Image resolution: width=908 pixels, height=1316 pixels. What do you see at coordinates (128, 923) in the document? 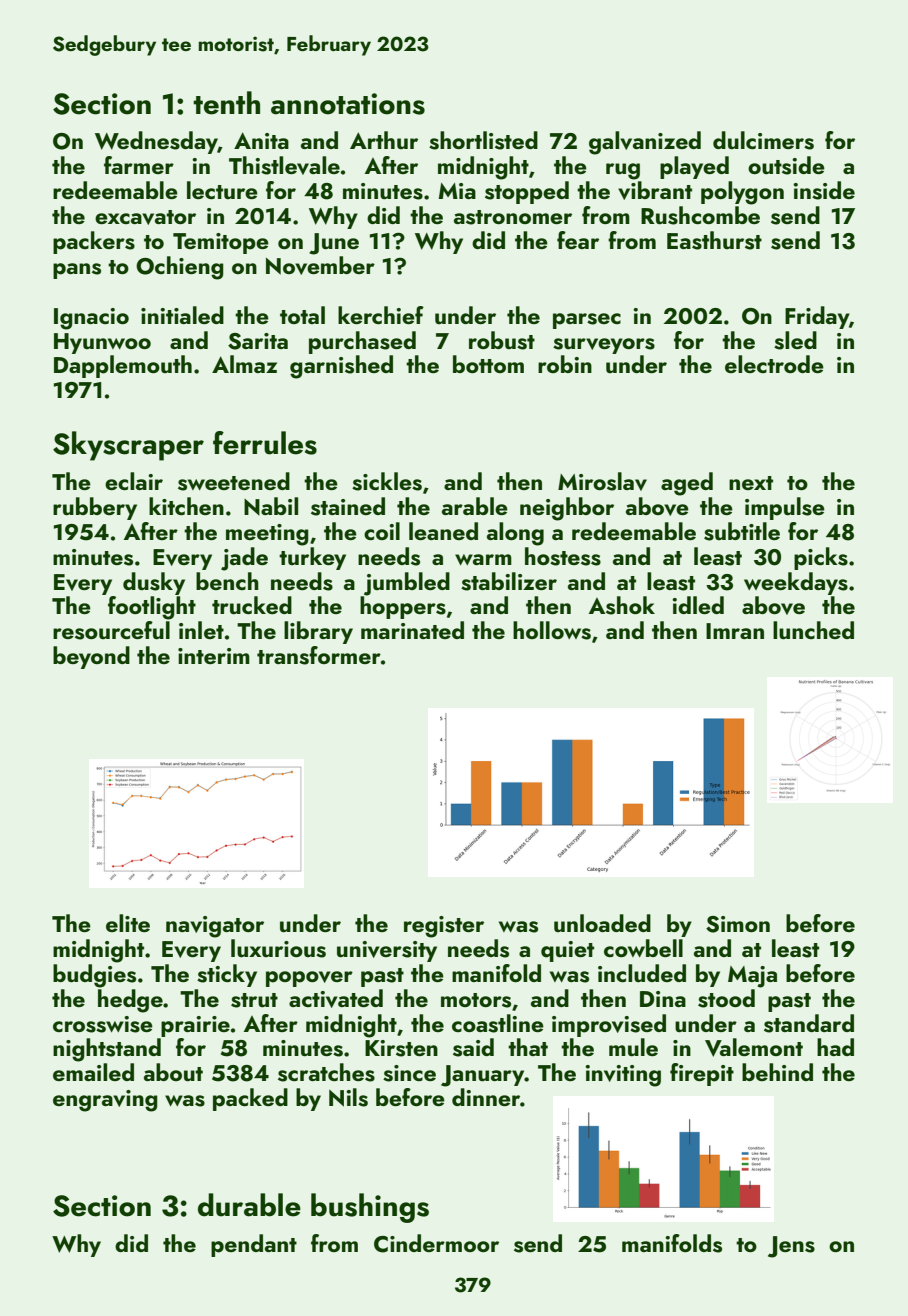
I see `elite` at bounding box center [128, 923].
